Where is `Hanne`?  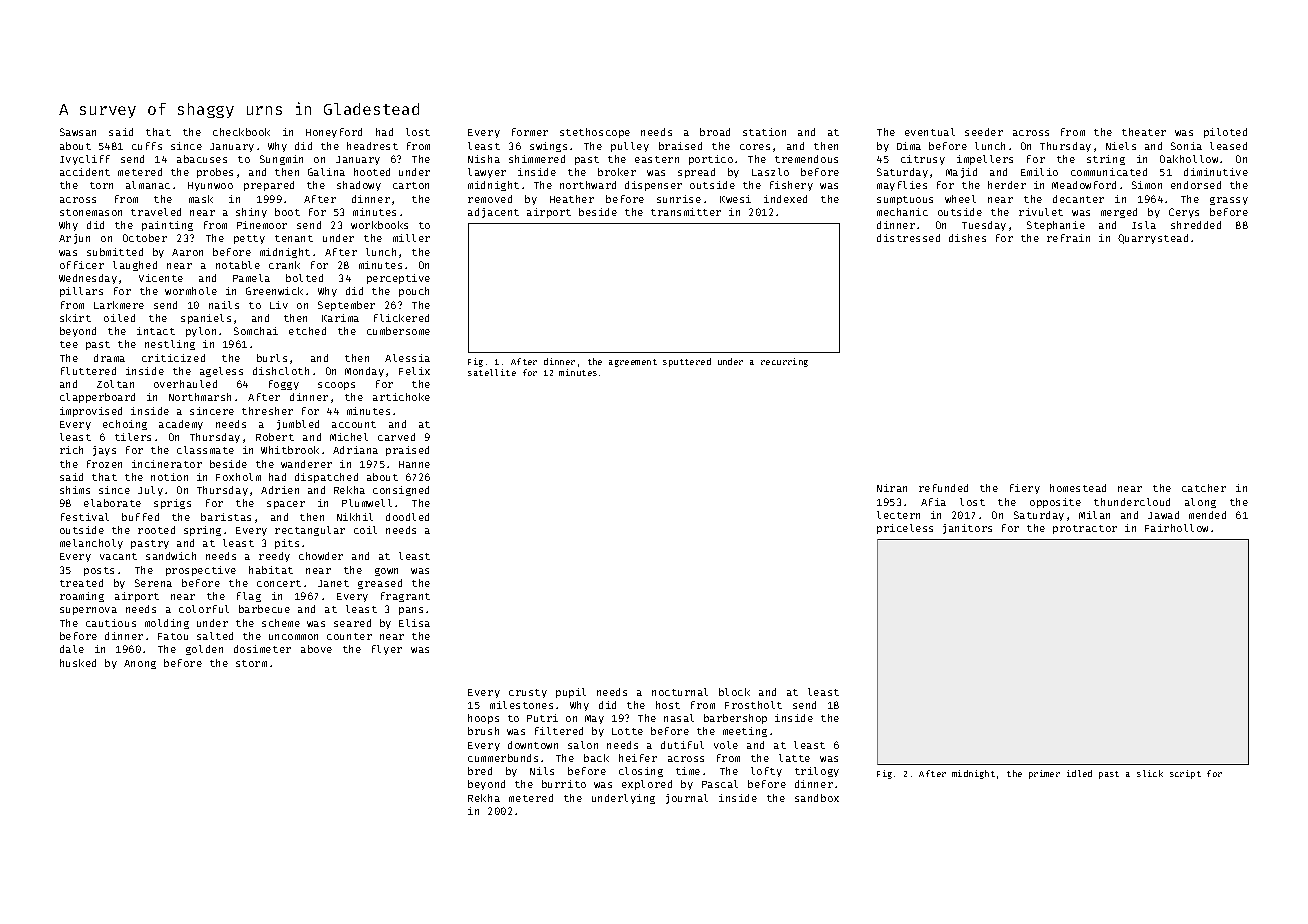
Hanne is located at coordinates (414, 464).
